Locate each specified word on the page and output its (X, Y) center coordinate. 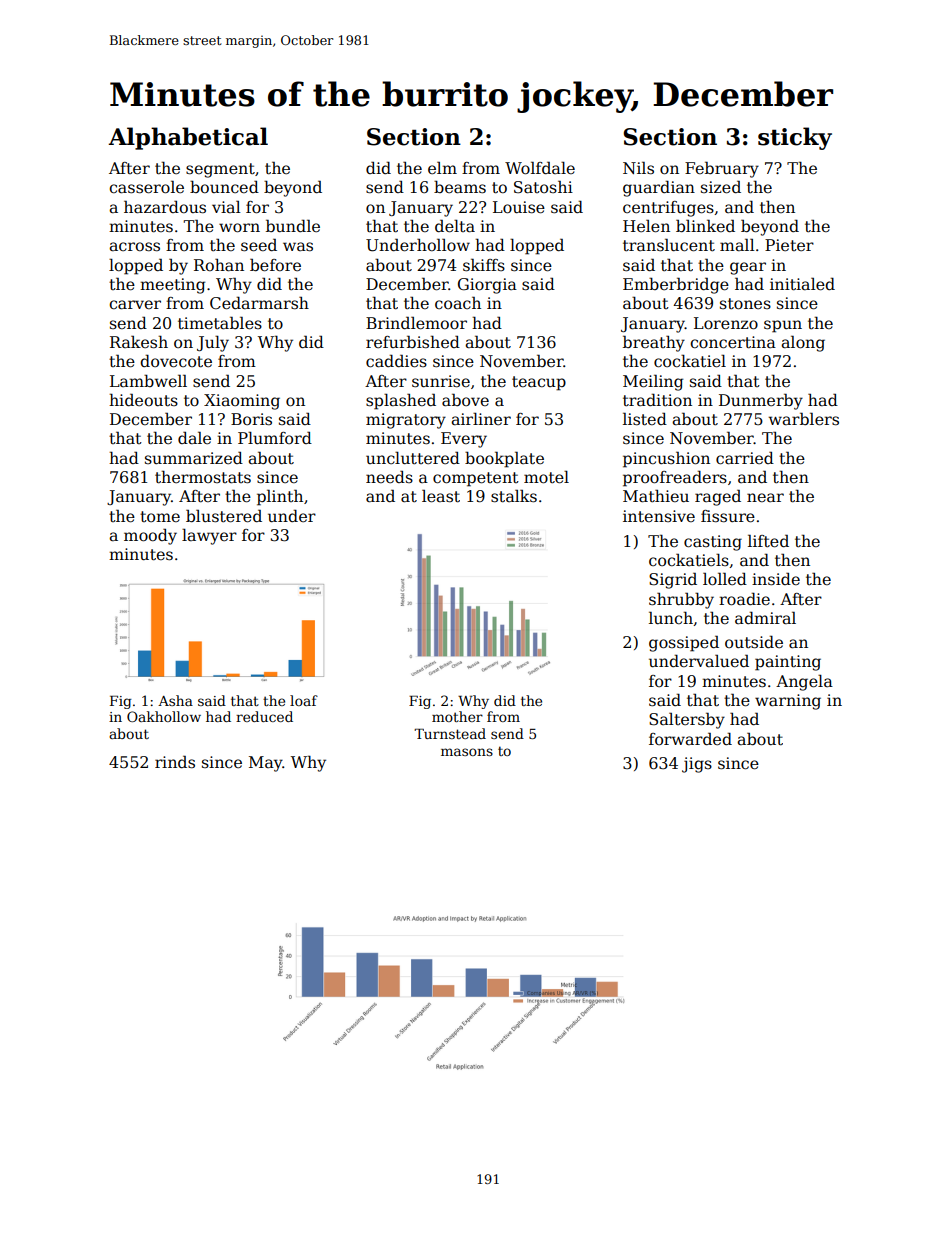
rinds (175, 761)
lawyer (209, 536)
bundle (293, 225)
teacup (539, 383)
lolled (725, 579)
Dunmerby (761, 401)
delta (455, 226)
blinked (705, 225)
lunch (671, 617)
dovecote (176, 361)
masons (467, 752)
